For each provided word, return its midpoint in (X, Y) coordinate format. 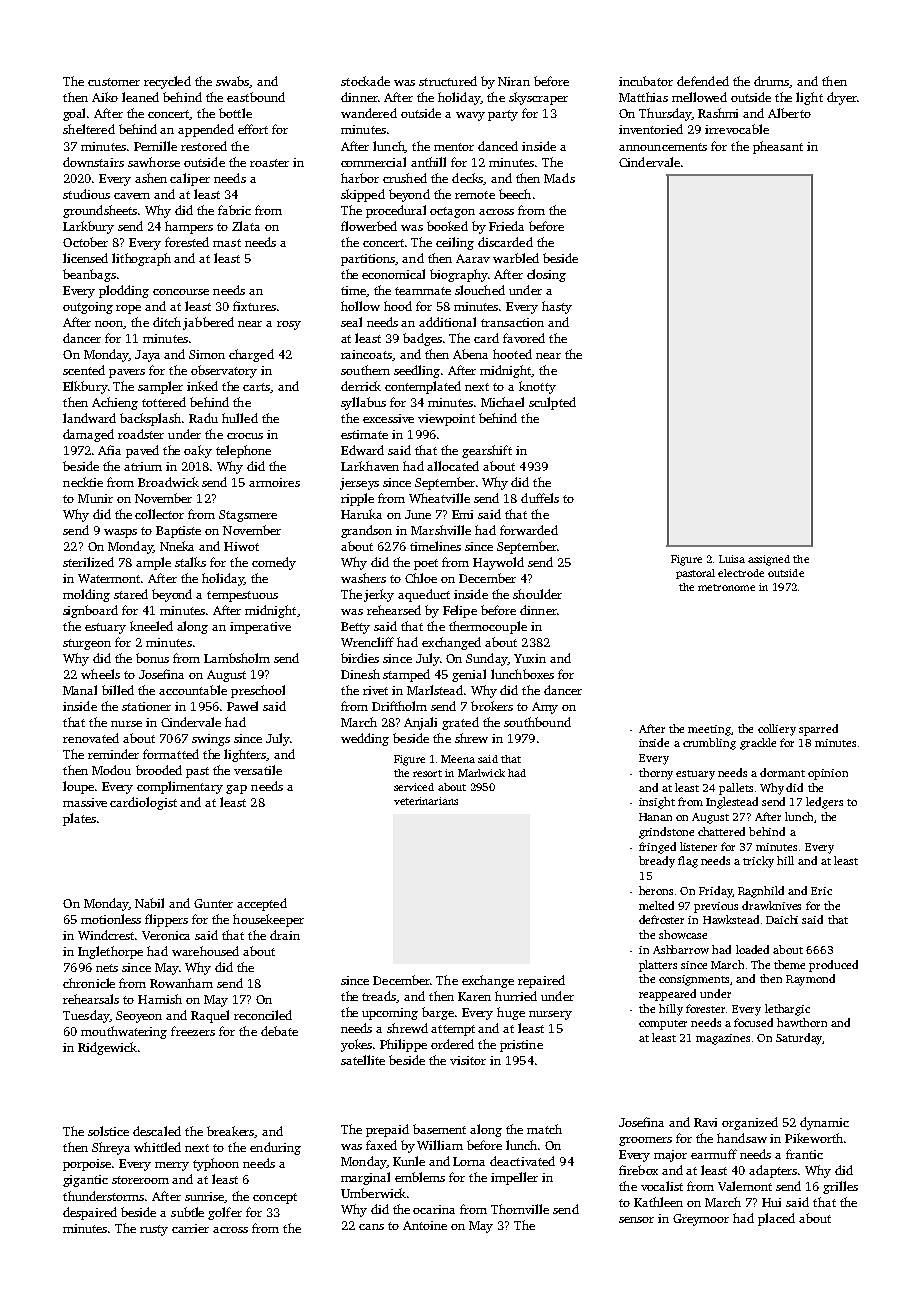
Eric (821, 891)
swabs (233, 82)
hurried (516, 996)
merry (172, 1166)
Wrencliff (367, 642)
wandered (369, 113)
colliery (777, 730)
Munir (95, 498)
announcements (663, 147)
